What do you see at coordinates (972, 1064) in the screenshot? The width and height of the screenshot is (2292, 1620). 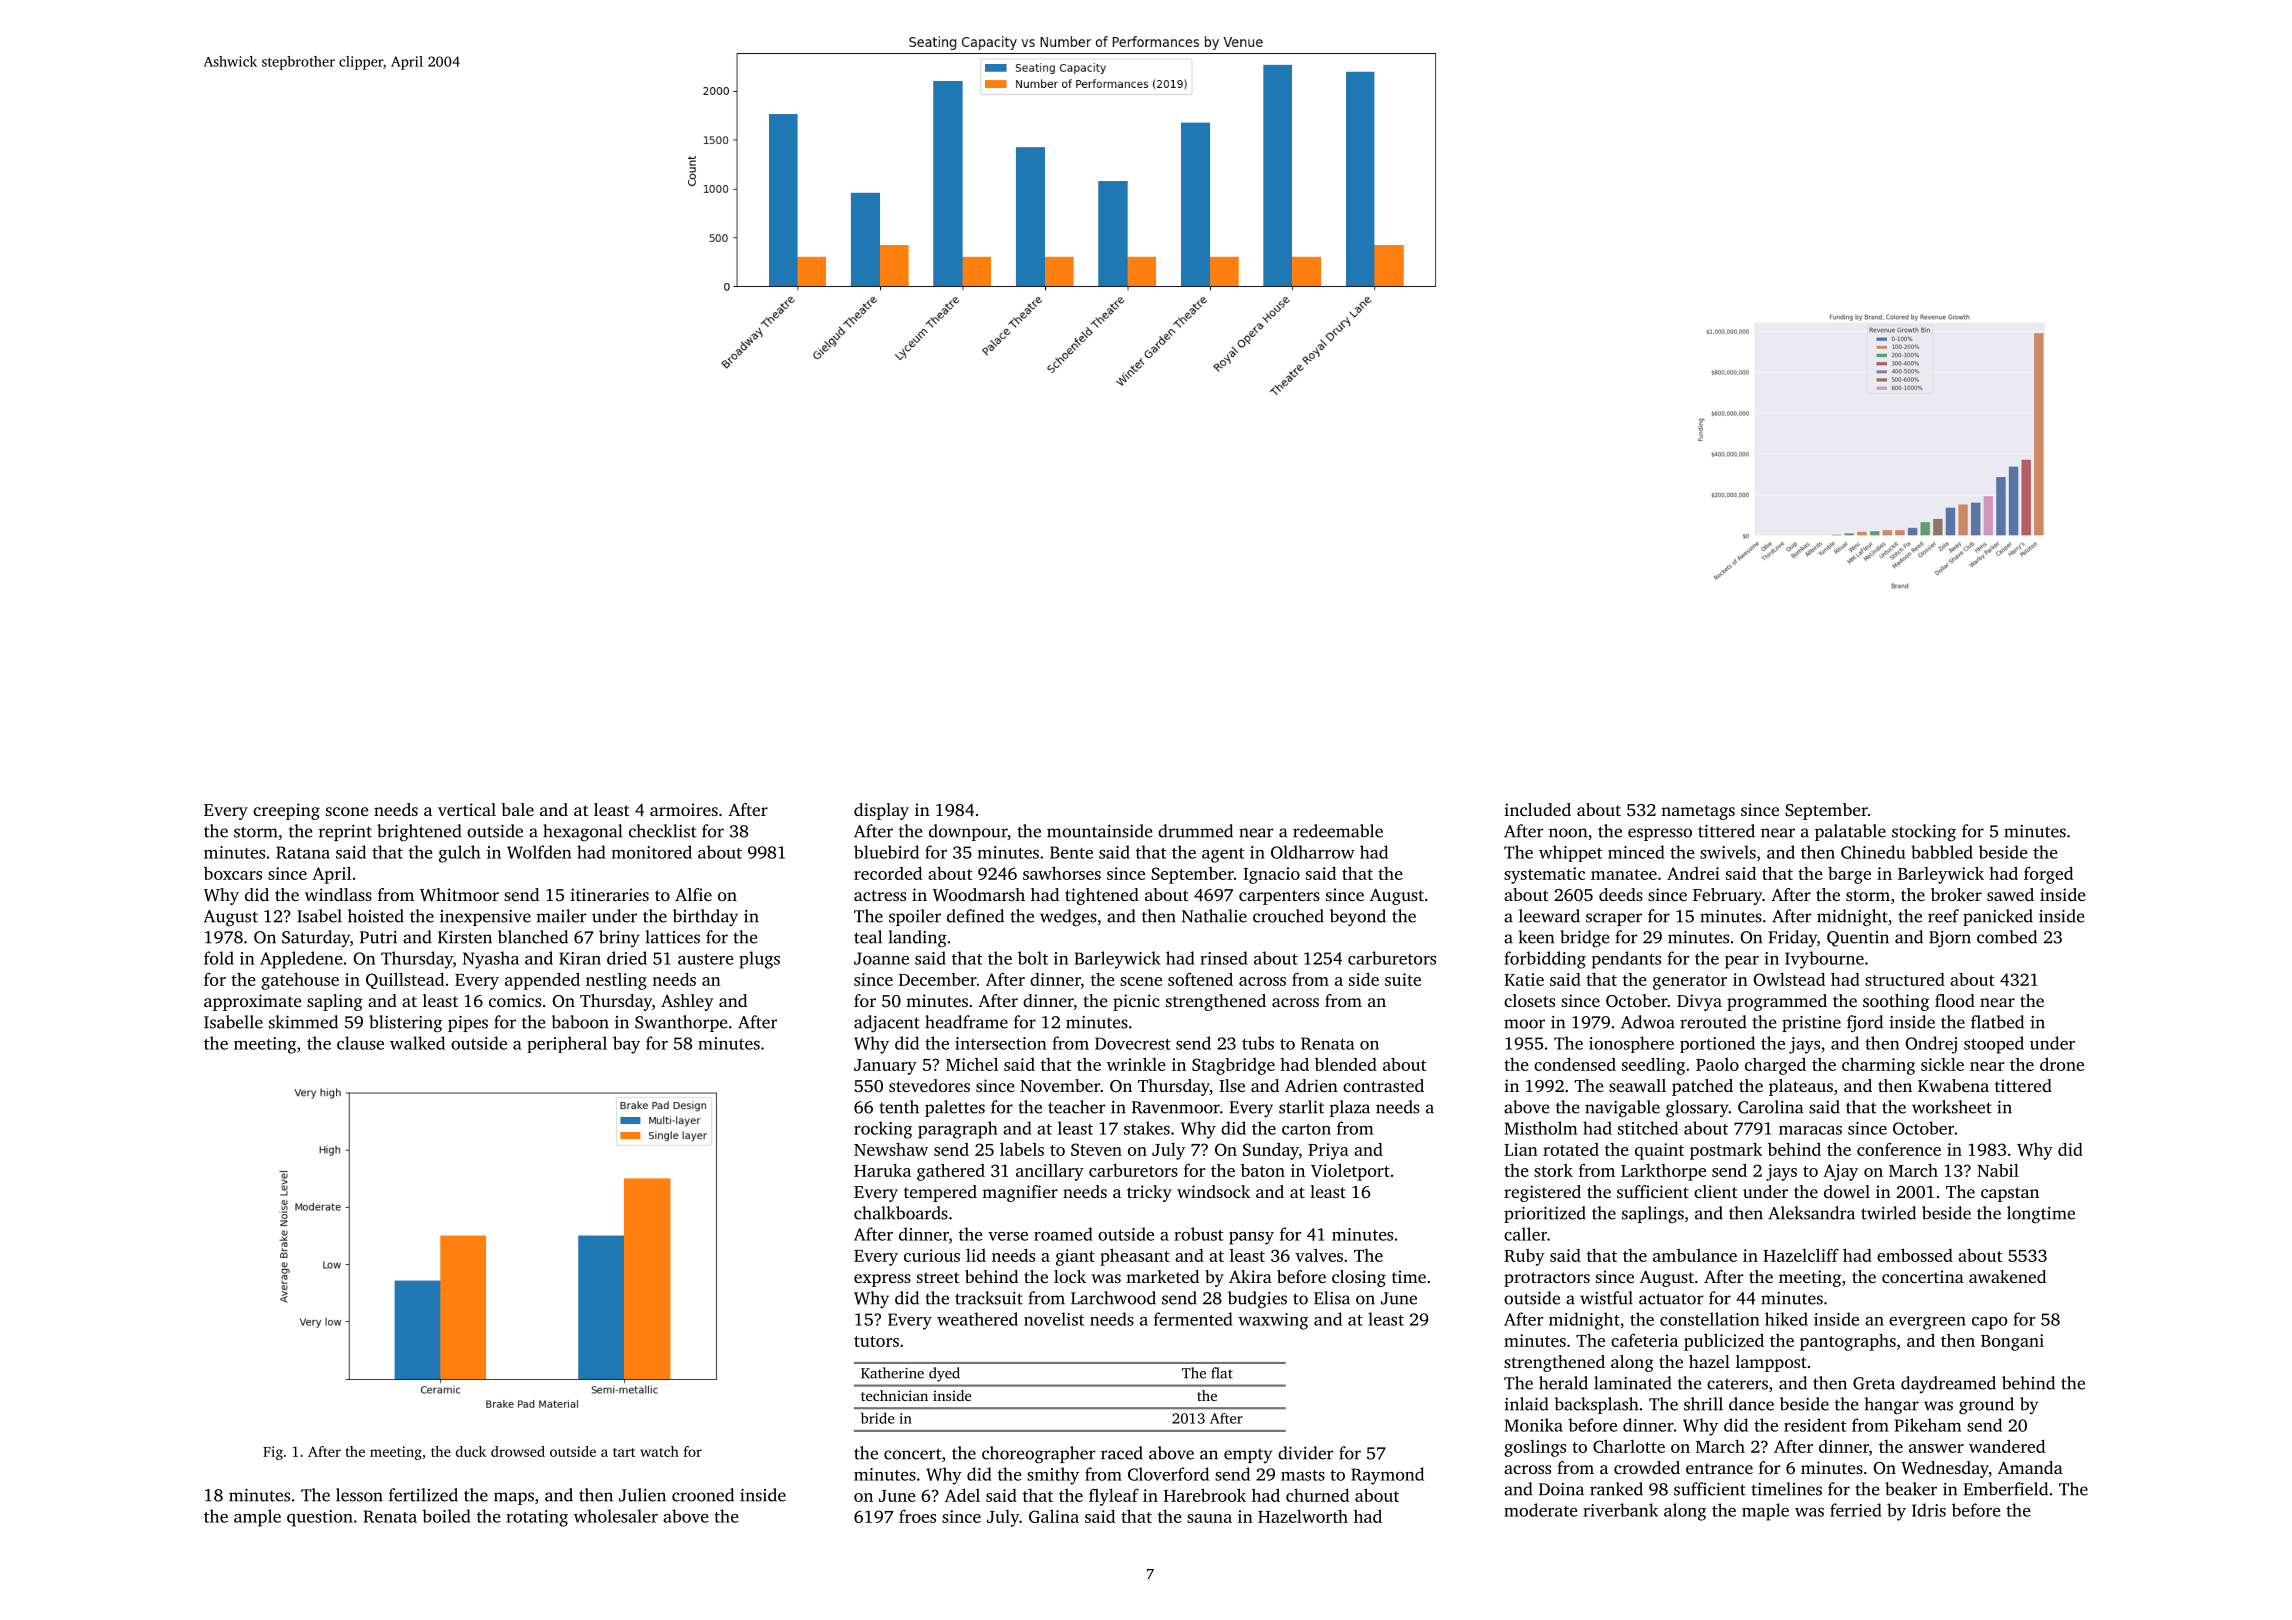 I see `Michel` at bounding box center [972, 1064].
